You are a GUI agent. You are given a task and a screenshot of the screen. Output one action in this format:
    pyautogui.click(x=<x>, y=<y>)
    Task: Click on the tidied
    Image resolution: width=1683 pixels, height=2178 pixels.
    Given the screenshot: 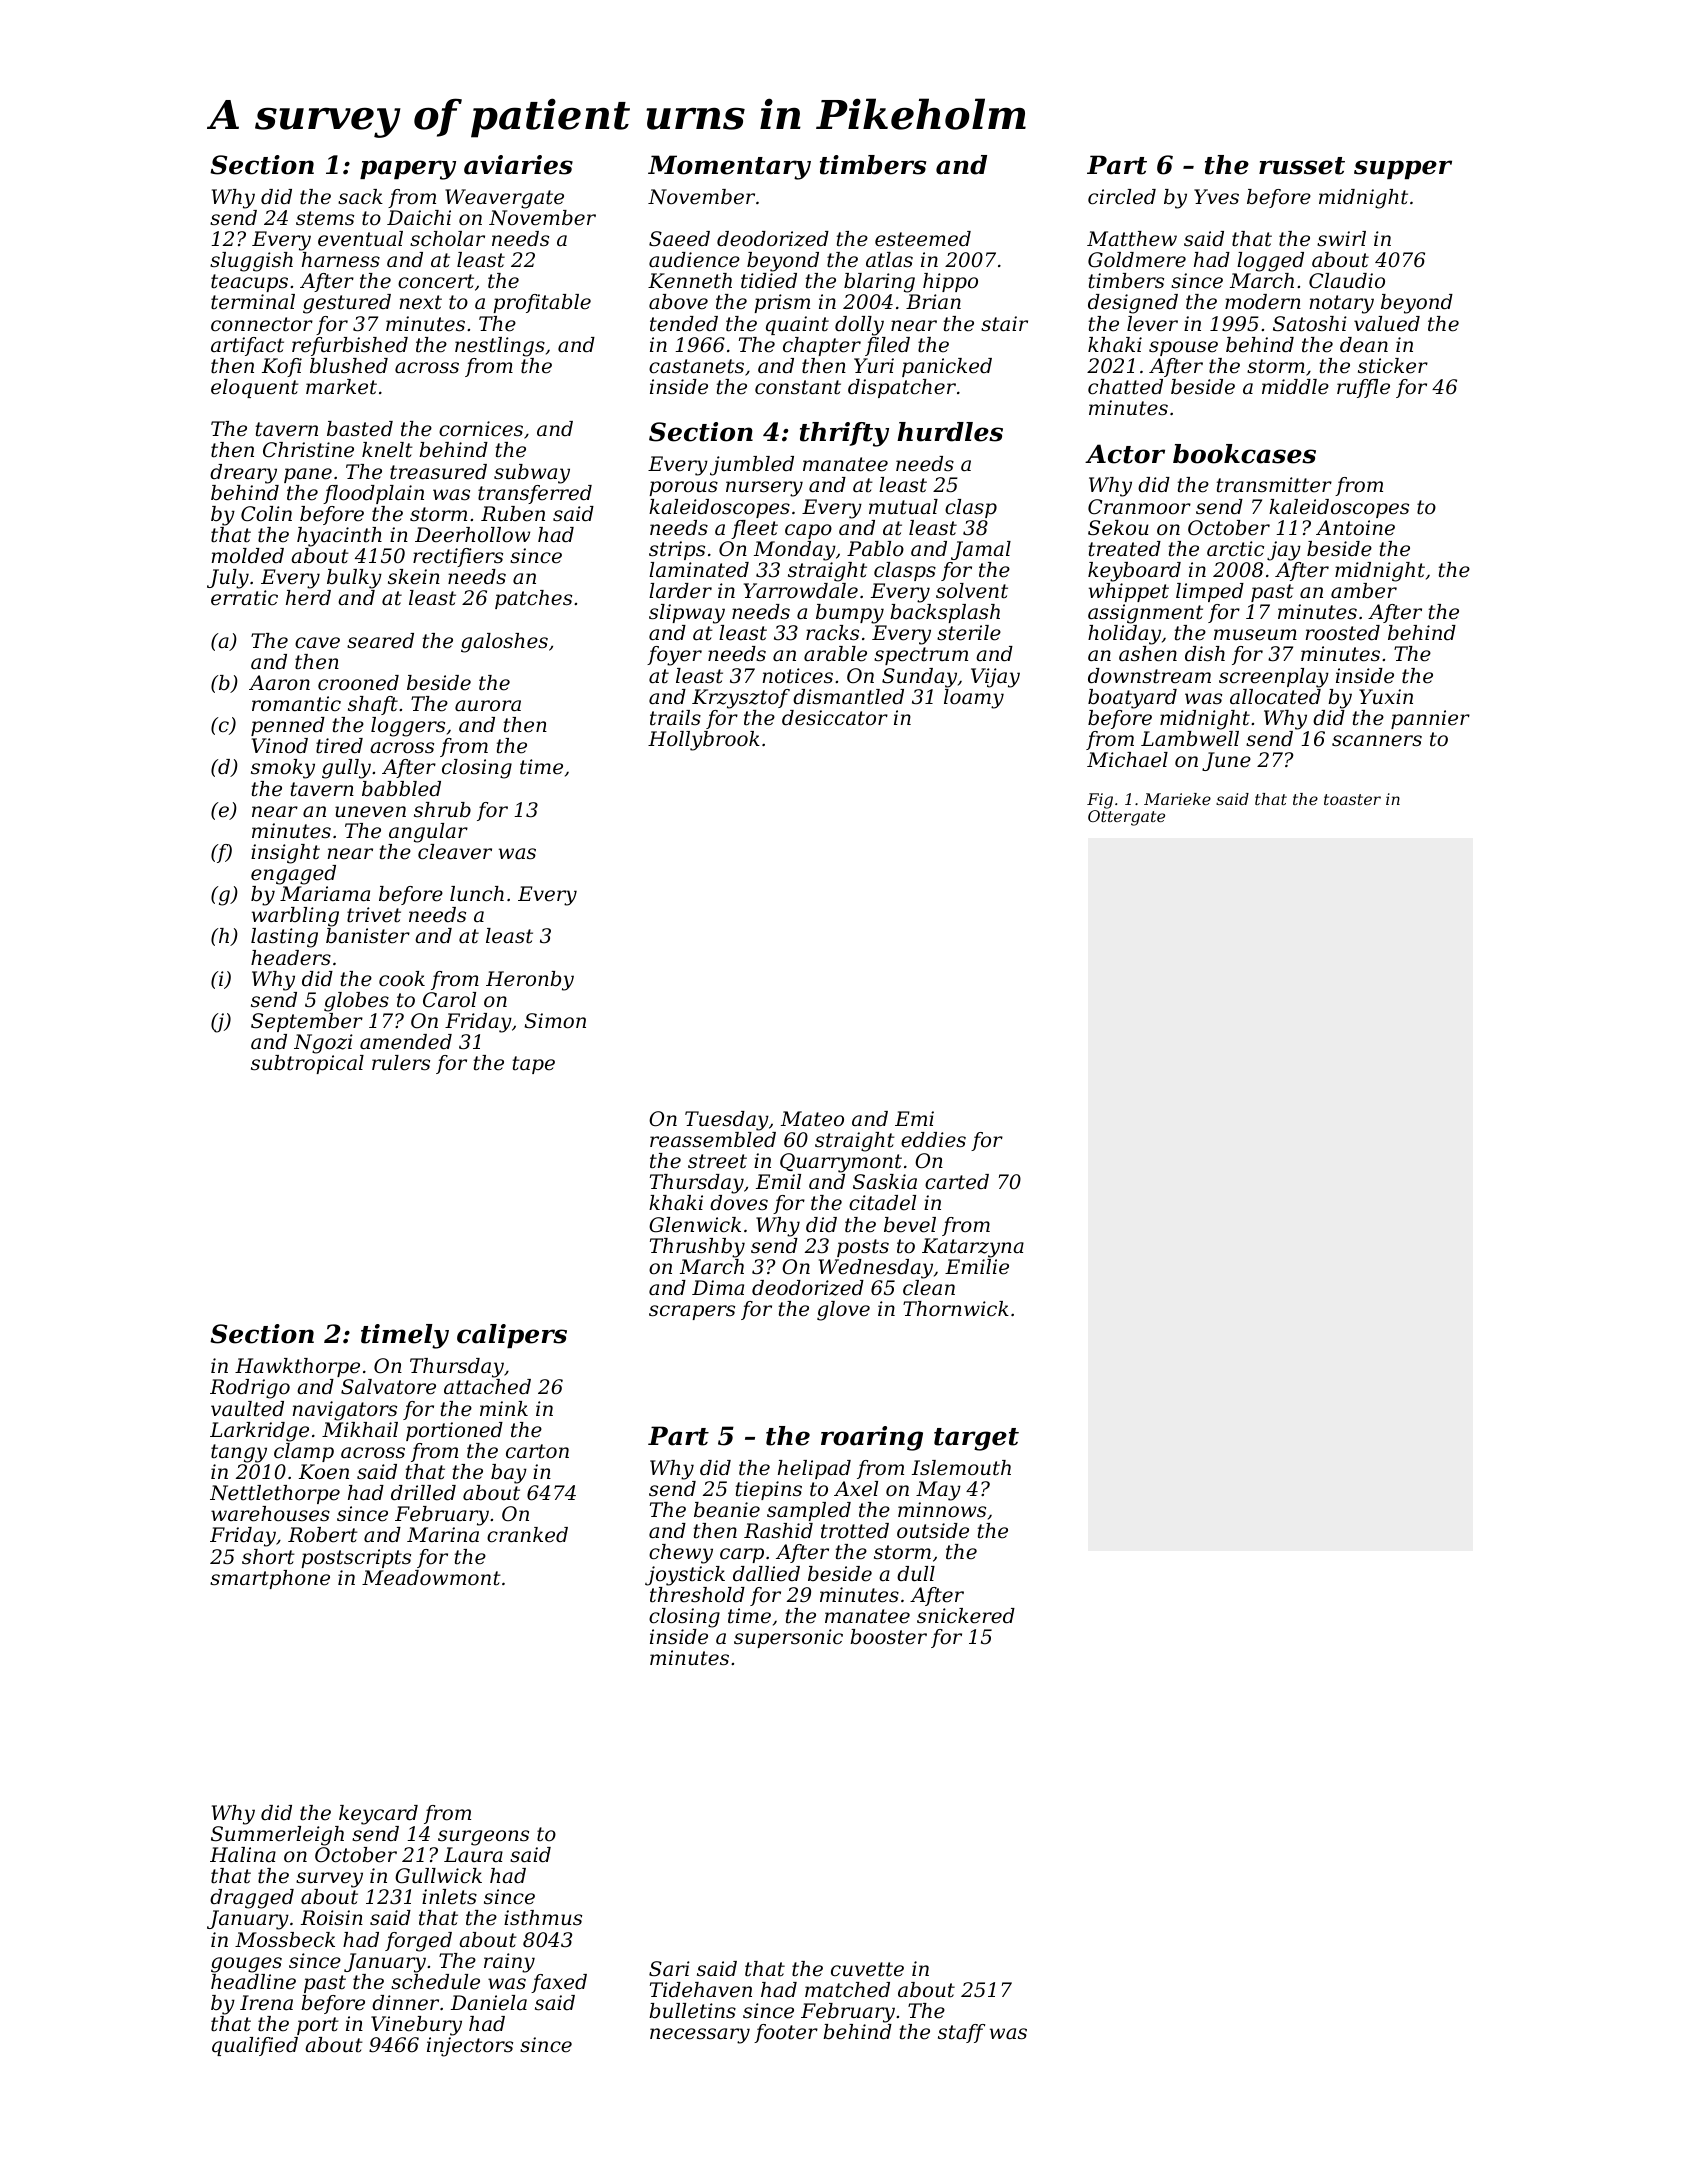 What is the action you would take?
    pyautogui.click(x=769, y=281)
